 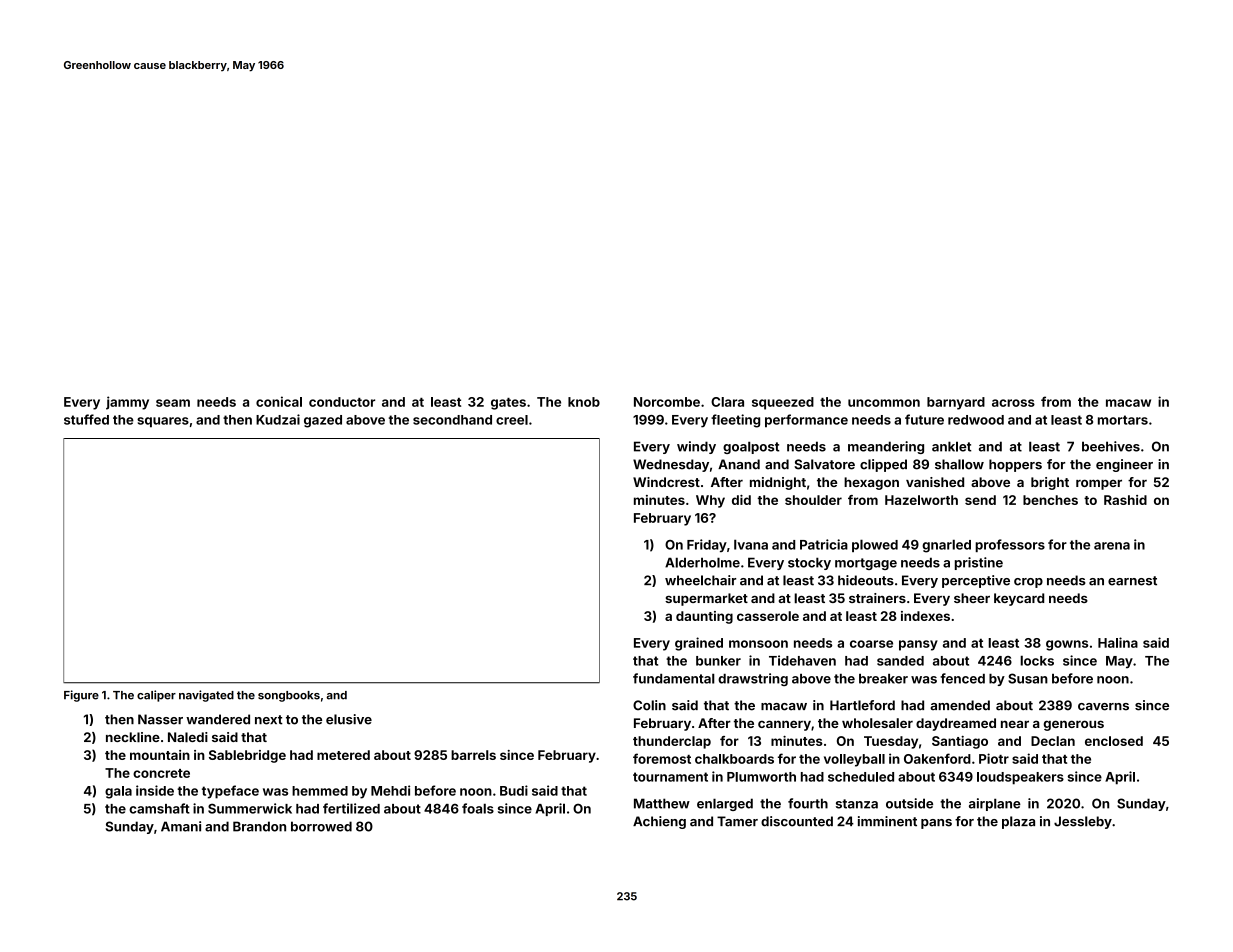 I want to click on wheelchair, so click(x=700, y=580).
